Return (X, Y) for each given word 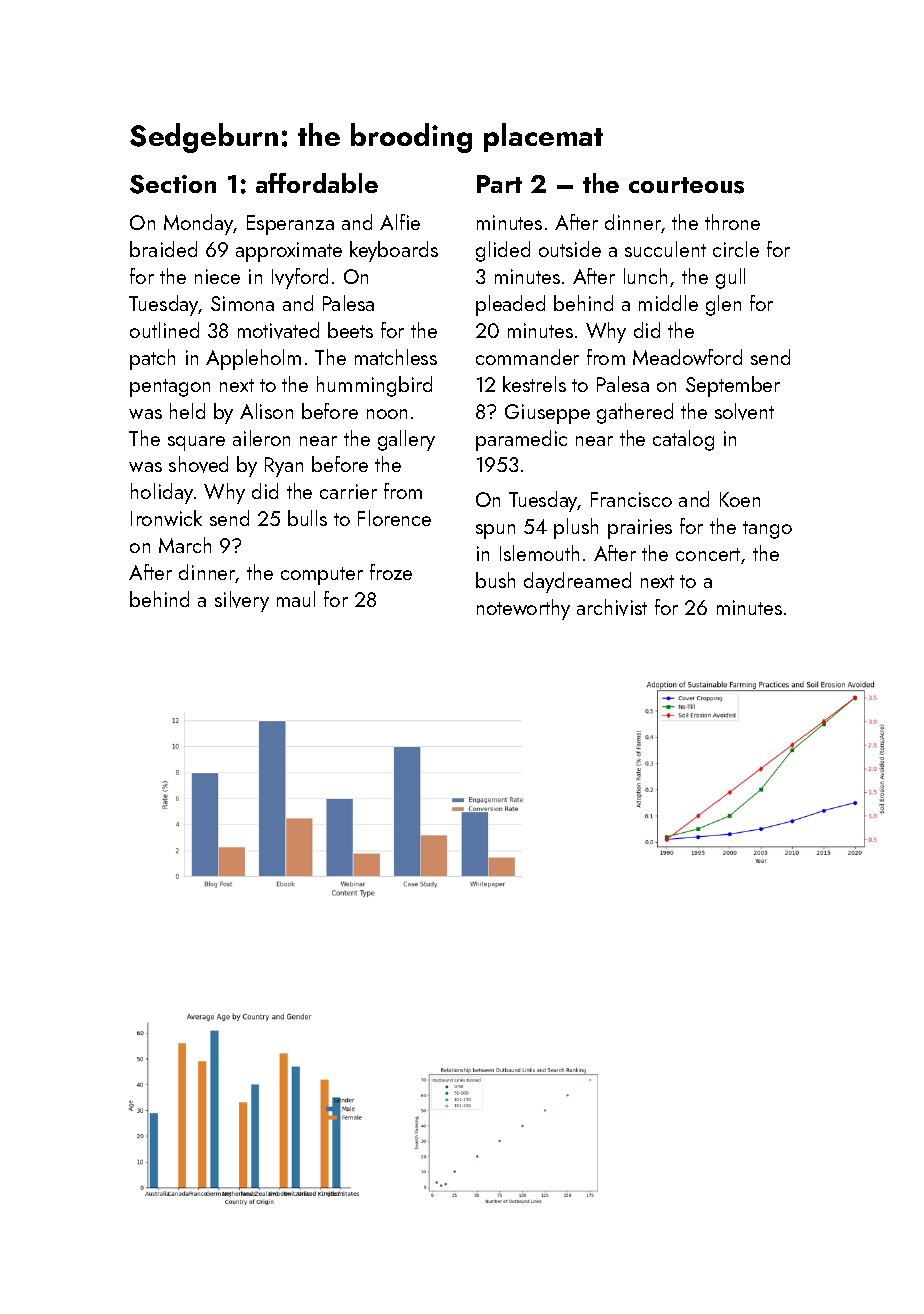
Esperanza (290, 225)
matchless (396, 357)
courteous (686, 185)
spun (495, 531)
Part (499, 184)
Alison (266, 411)
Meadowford (687, 357)
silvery (242, 601)
